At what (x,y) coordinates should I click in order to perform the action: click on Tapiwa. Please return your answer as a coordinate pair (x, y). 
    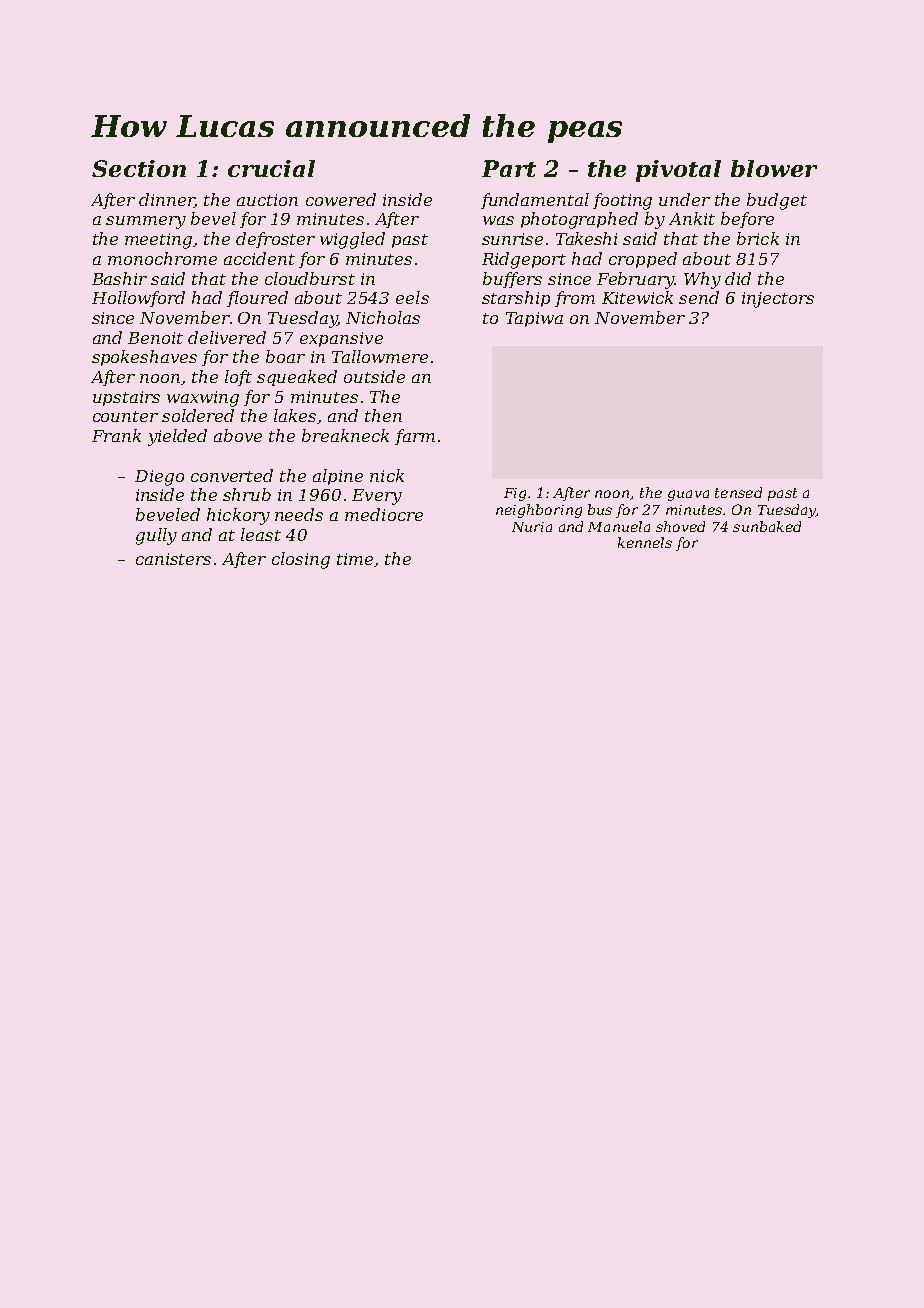
    Looking at the image, I should click on (534, 319).
